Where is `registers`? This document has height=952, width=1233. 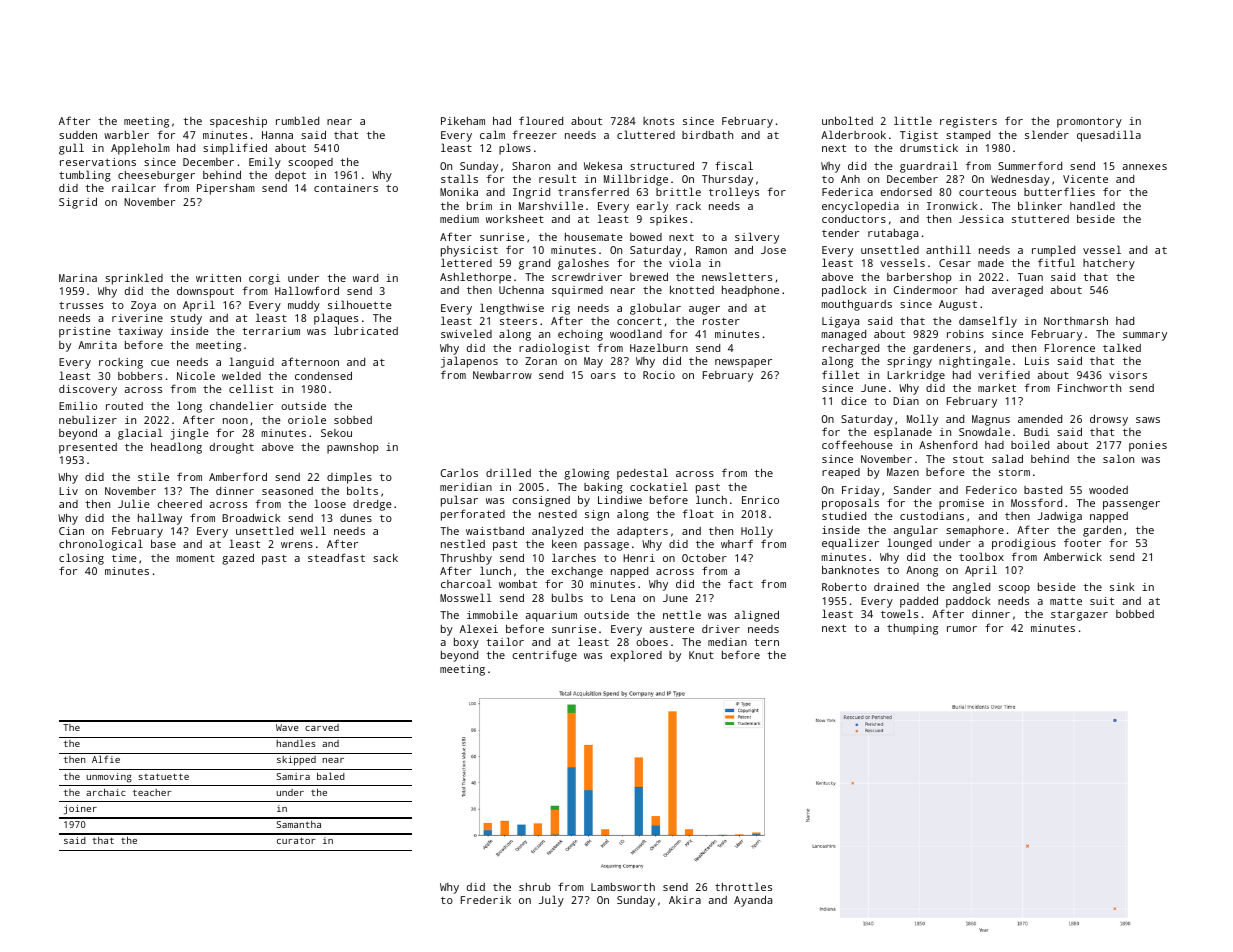 registers is located at coordinates (968, 122).
